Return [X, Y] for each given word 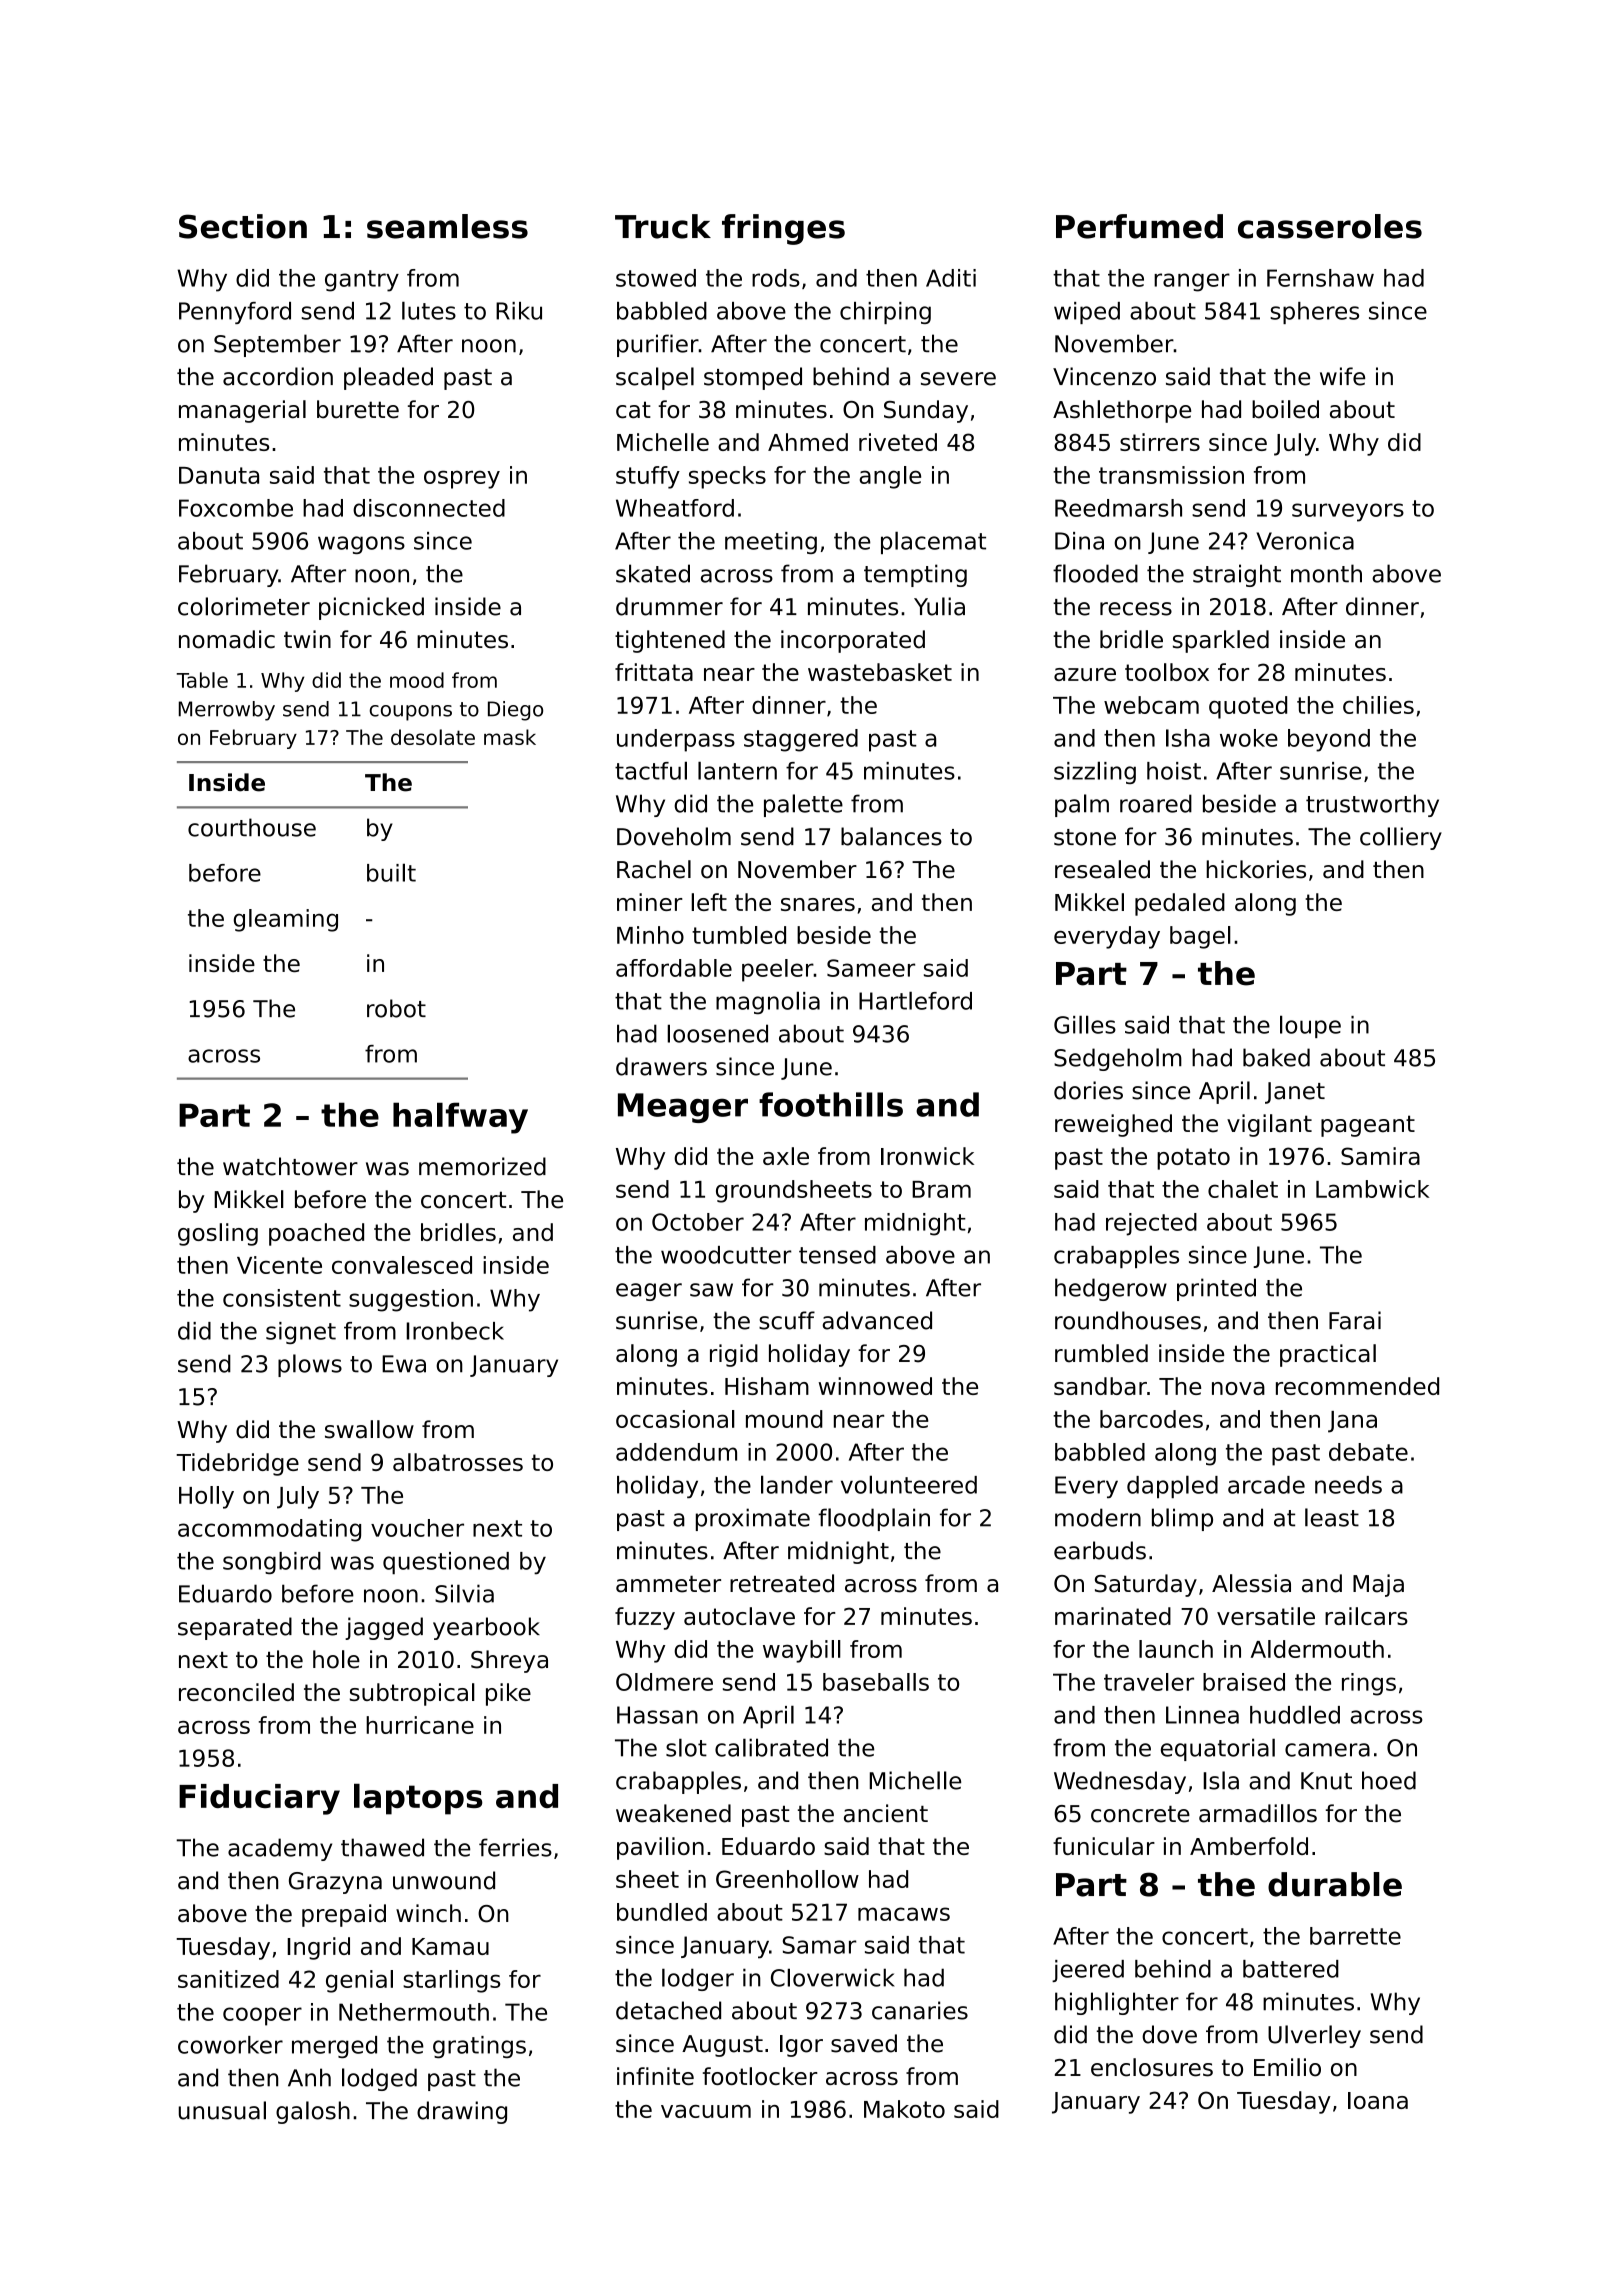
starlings [451, 1981]
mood [417, 680]
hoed [1389, 1780]
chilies [1378, 705]
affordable [674, 968]
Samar [820, 1945]
